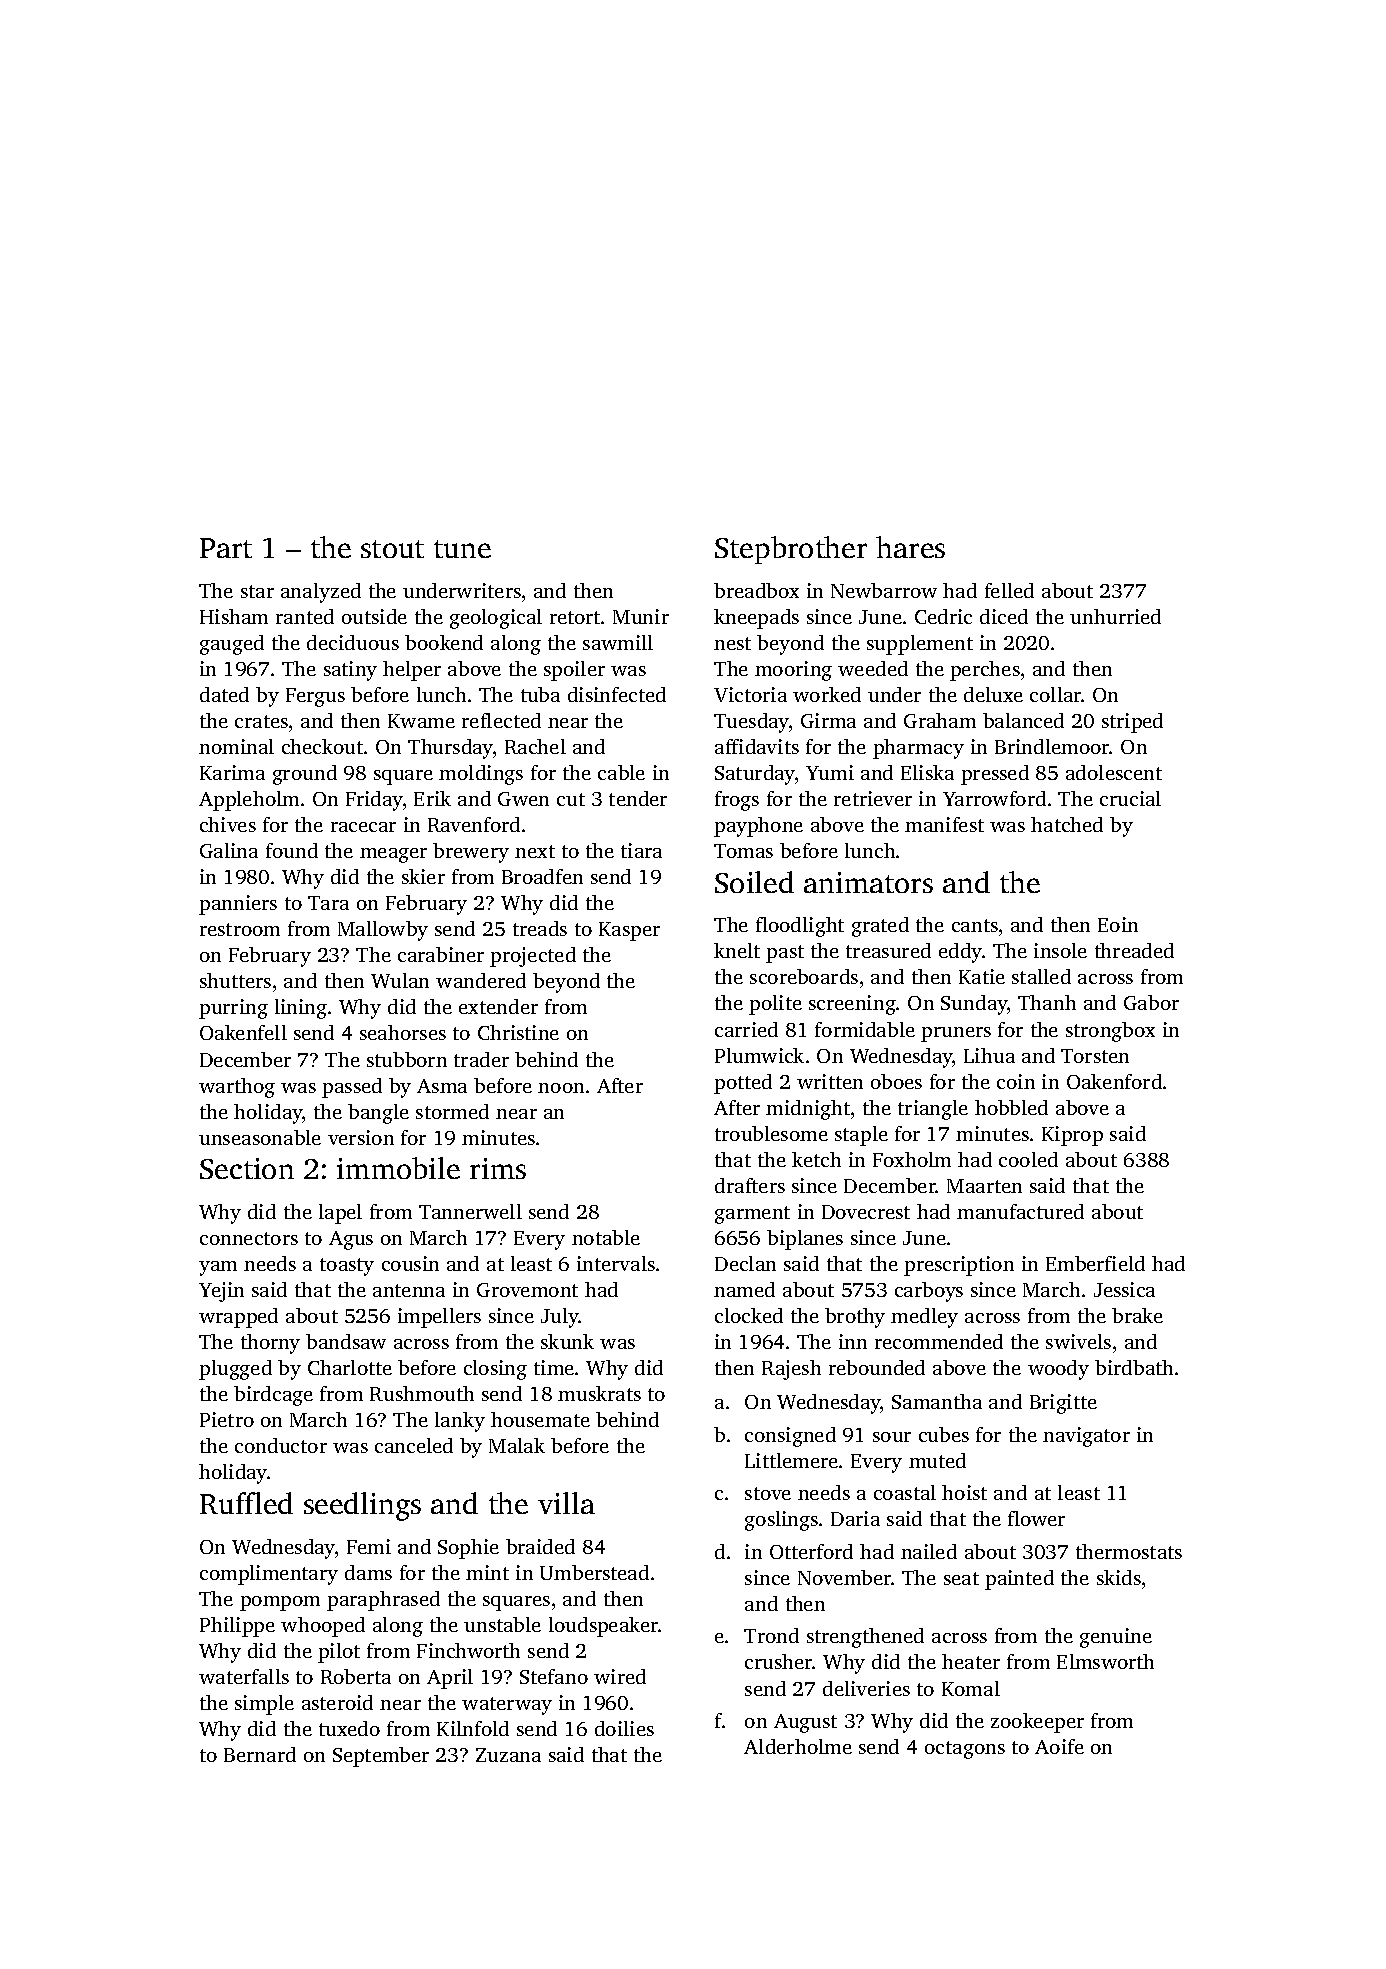 The width and height of the screenshot is (1386, 1969). What do you see at coordinates (604, 1627) in the screenshot?
I see `loudspeaker` at bounding box center [604, 1627].
